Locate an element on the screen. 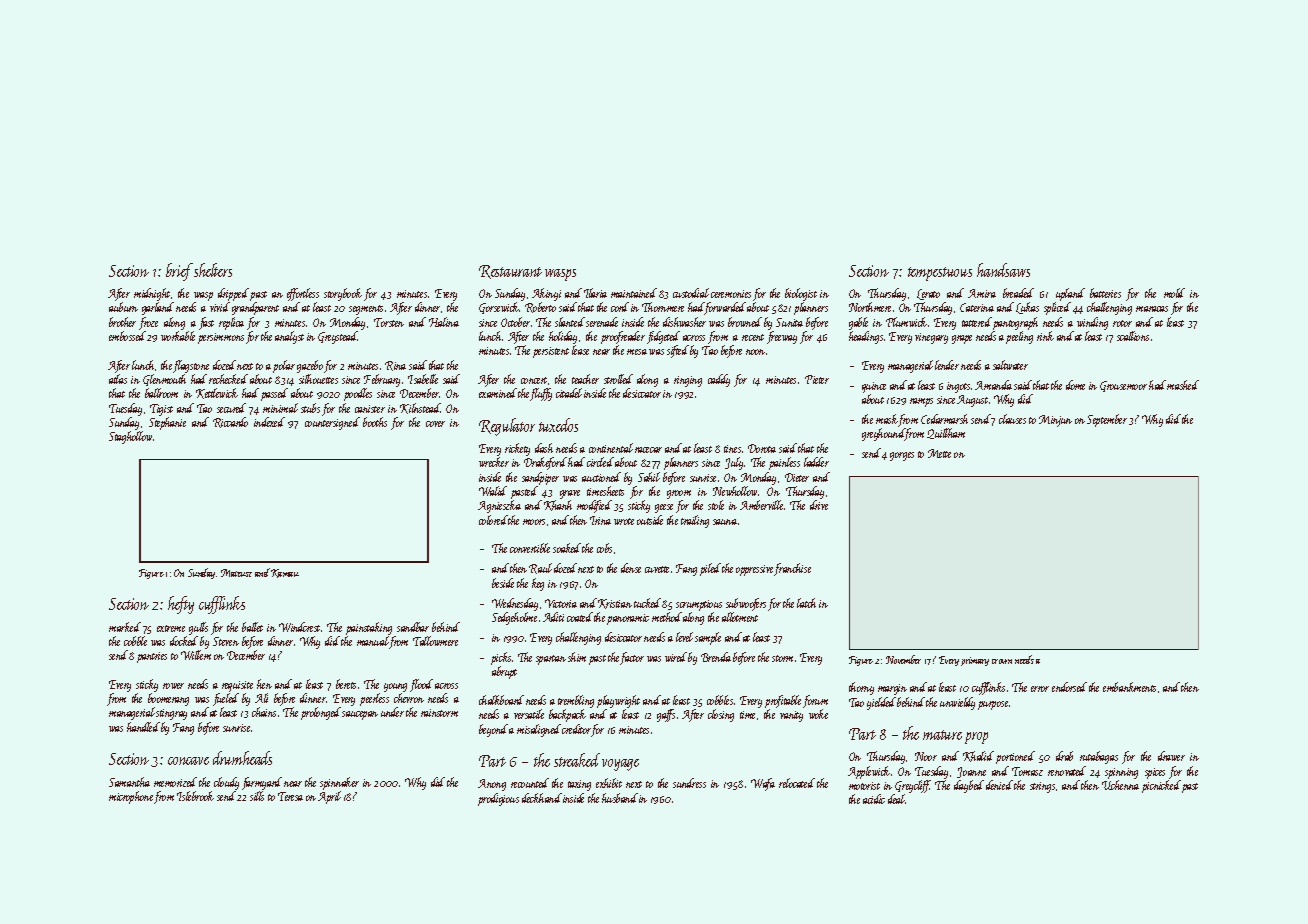 Image resolution: width=1308 pixels, height=924 pixels. mashed is located at coordinates (1183, 385).
